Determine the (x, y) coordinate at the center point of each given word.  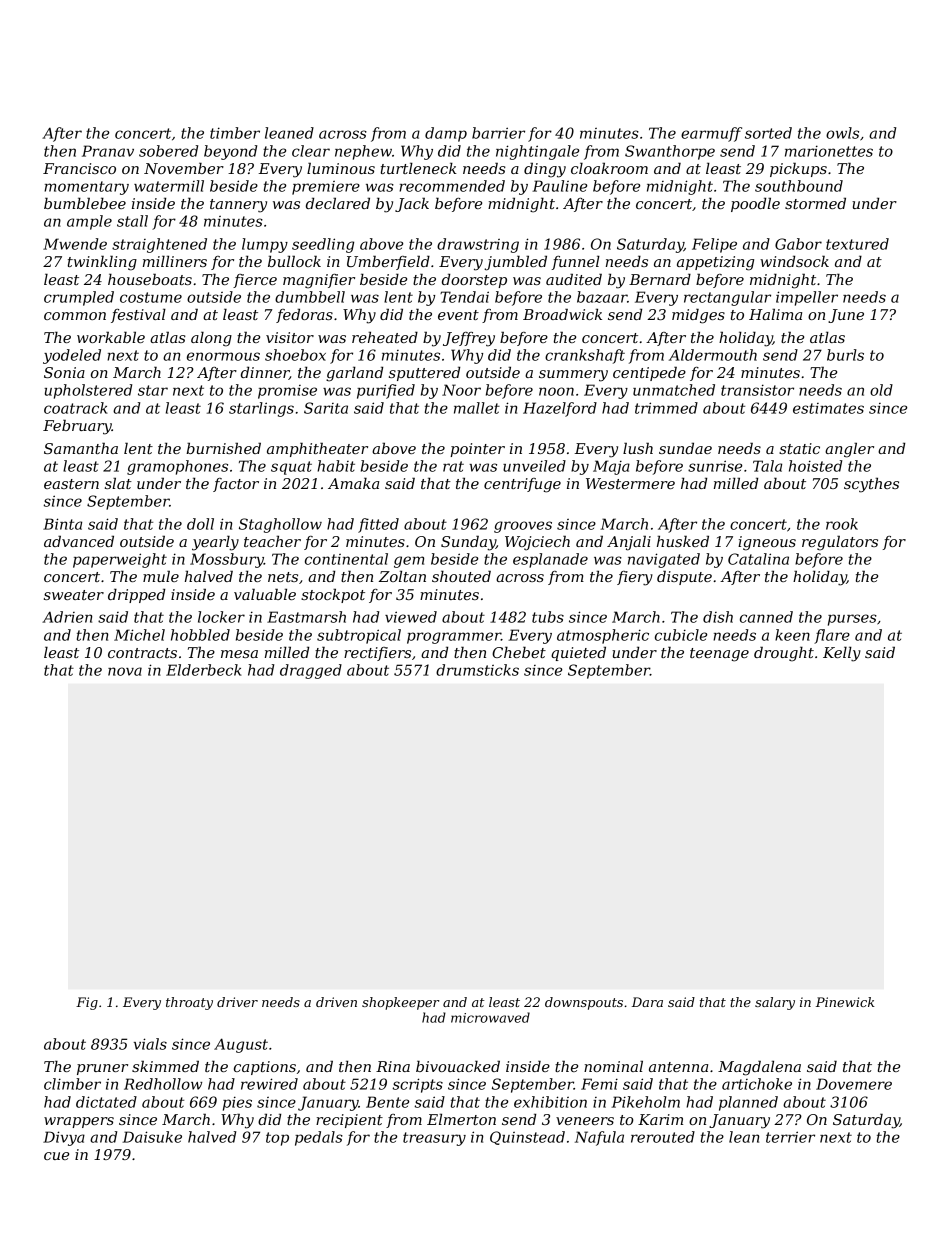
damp (446, 134)
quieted (578, 653)
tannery (238, 206)
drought (784, 654)
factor (236, 485)
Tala (767, 466)
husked (683, 541)
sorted (768, 133)
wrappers (79, 1122)
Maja (611, 467)
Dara (647, 1002)
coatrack (76, 408)
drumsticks (477, 670)
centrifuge (522, 485)
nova (125, 671)
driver (237, 1002)
